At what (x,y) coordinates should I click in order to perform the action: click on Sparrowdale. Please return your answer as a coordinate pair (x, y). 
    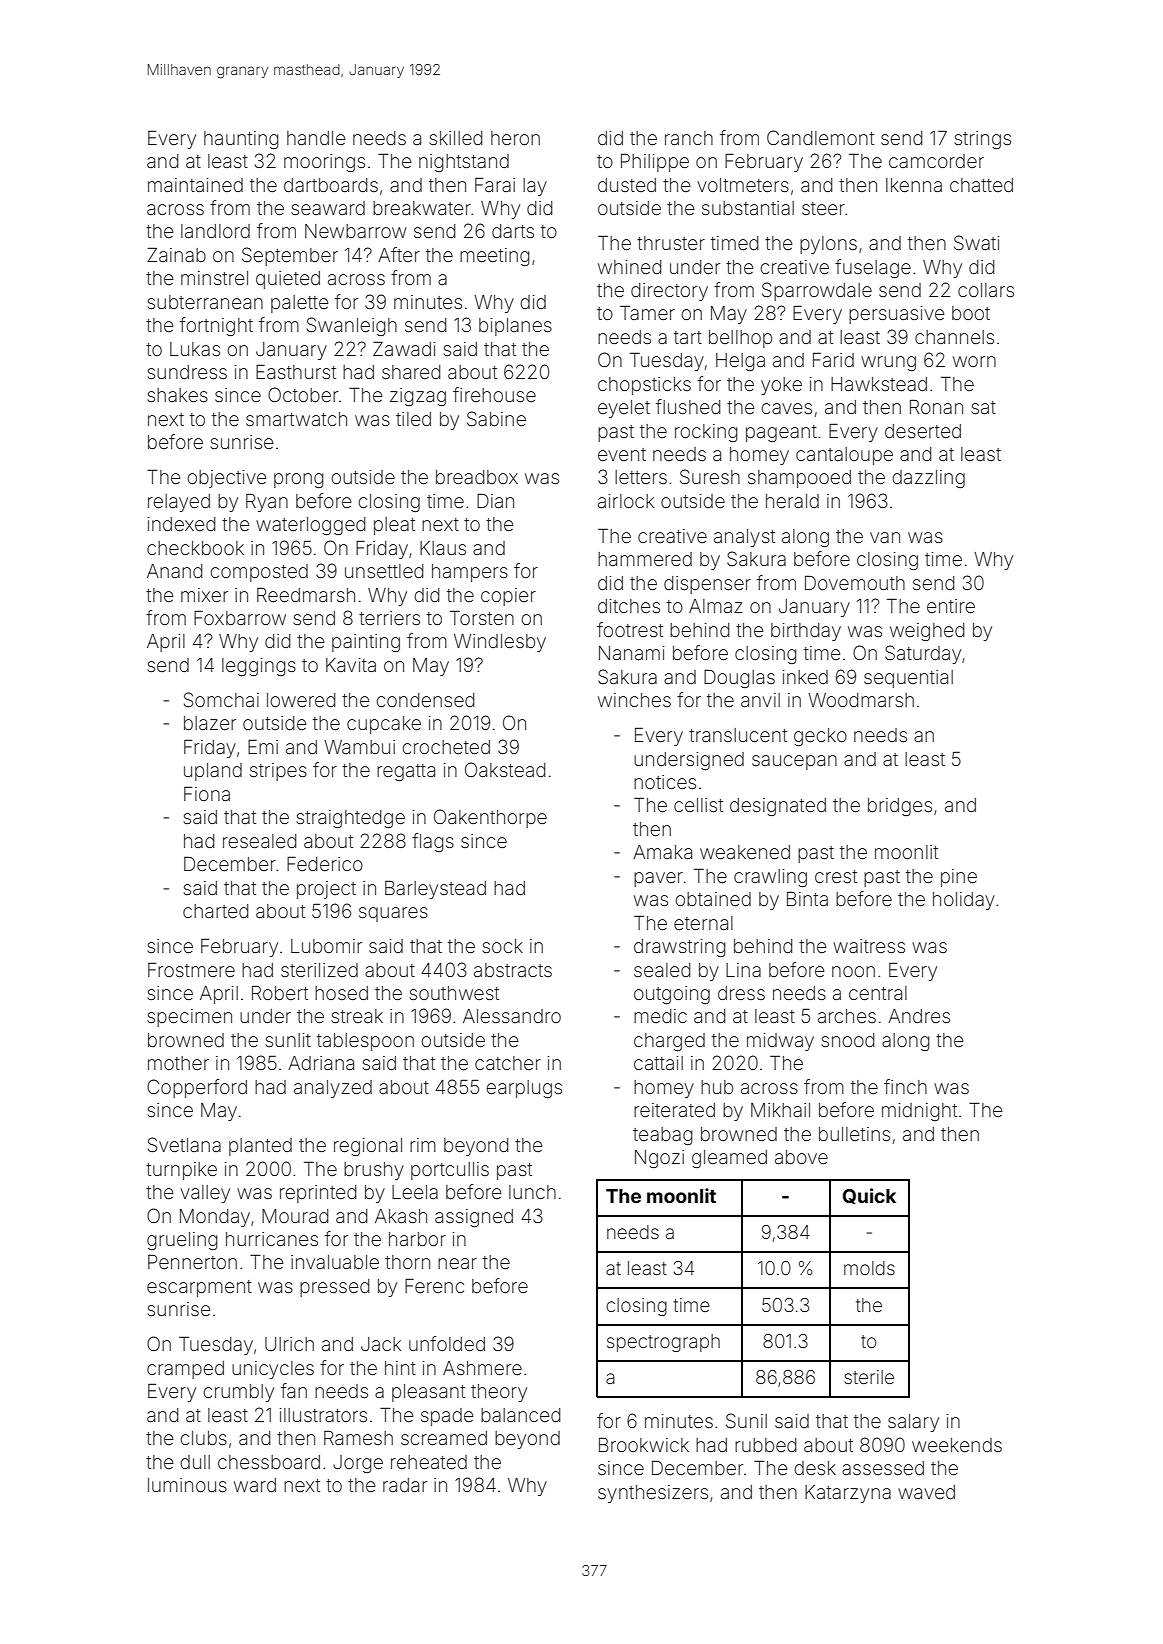
    Looking at the image, I should click on (817, 291).
